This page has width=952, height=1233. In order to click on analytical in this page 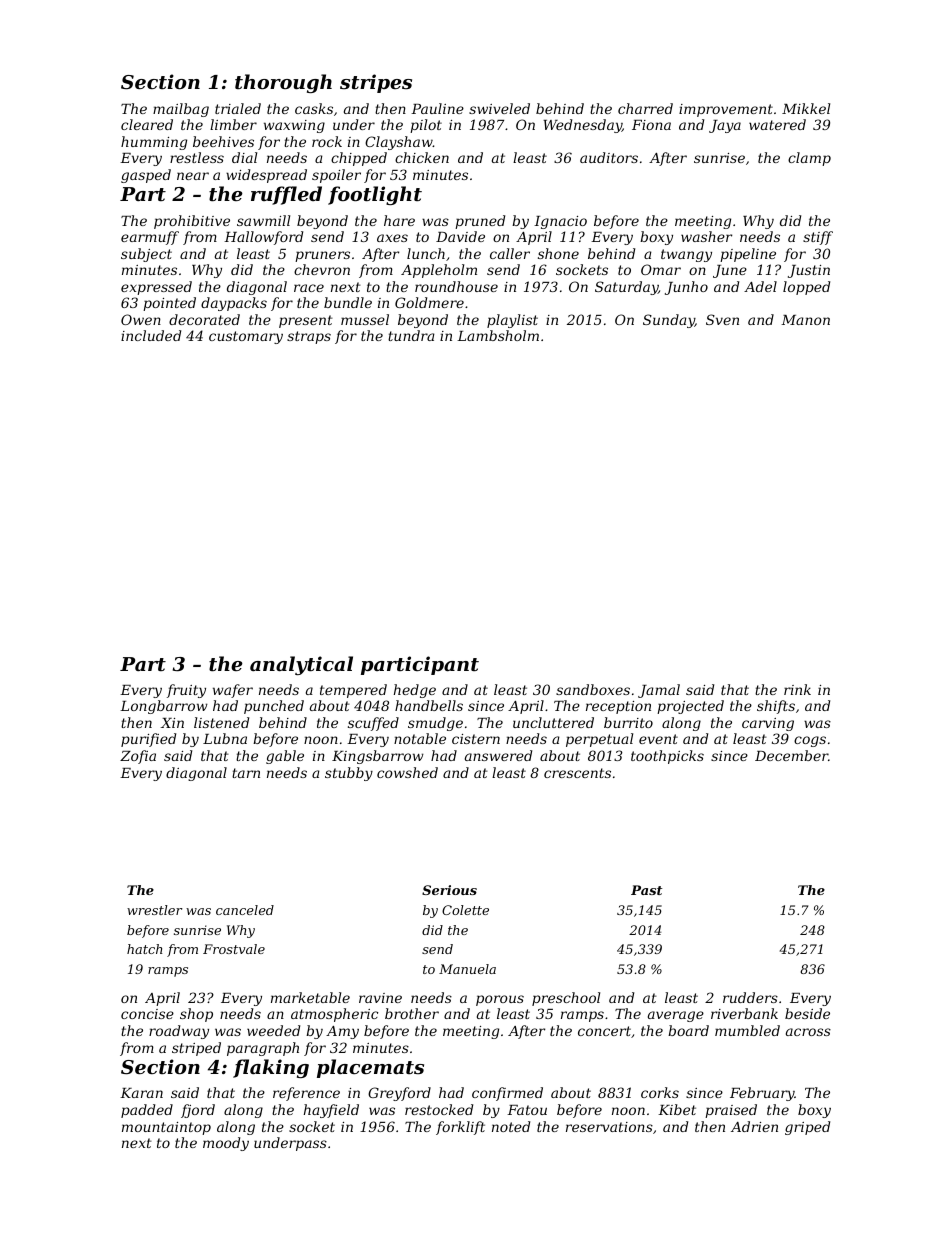, I will do `click(301, 665)`.
